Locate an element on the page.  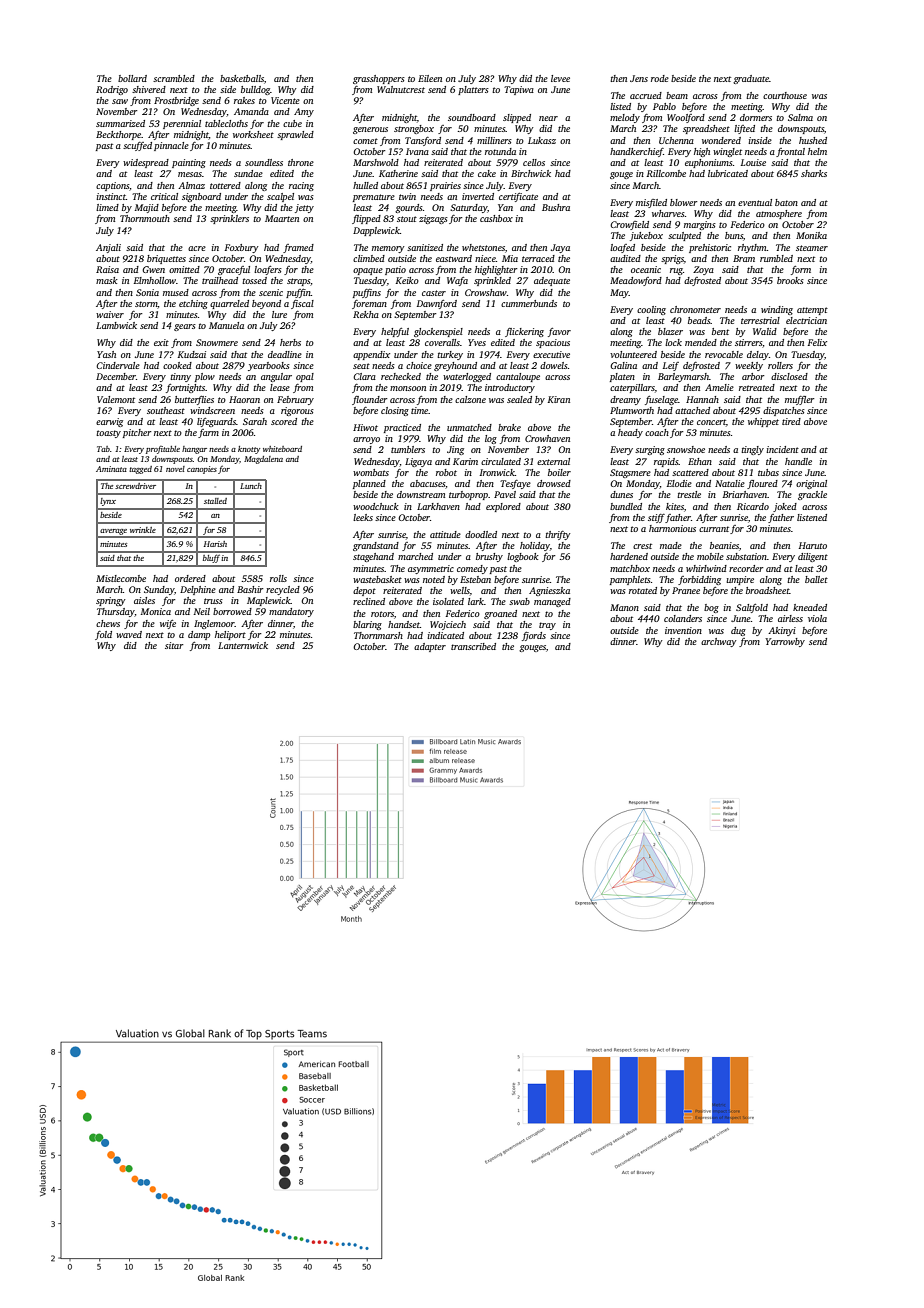
grasshoppers is located at coordinates (379, 79).
